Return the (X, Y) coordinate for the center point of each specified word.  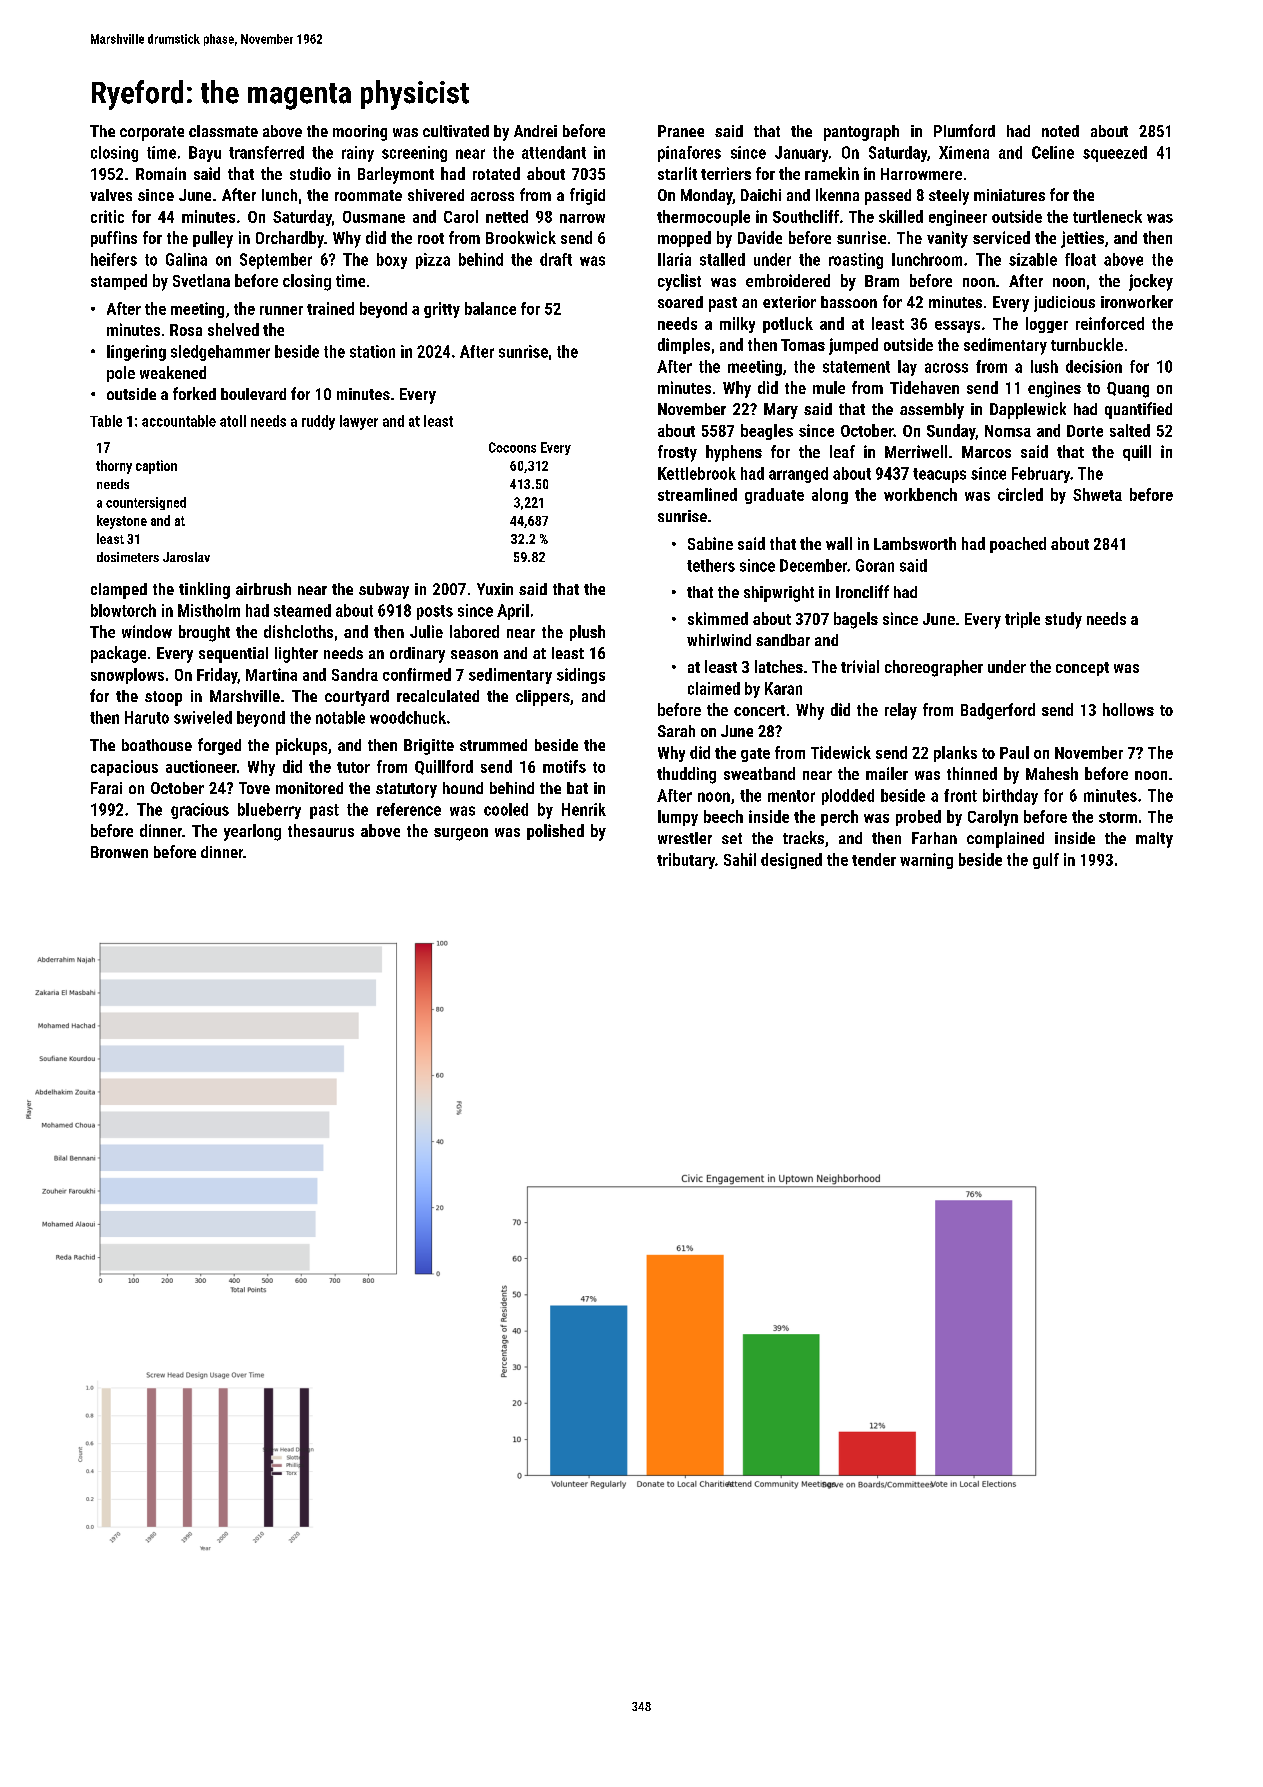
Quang (1128, 390)
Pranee (681, 131)
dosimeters (128, 557)
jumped (853, 346)
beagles (767, 432)
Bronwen (119, 852)
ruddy (318, 422)
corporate (152, 133)
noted (1060, 131)
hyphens (734, 453)
